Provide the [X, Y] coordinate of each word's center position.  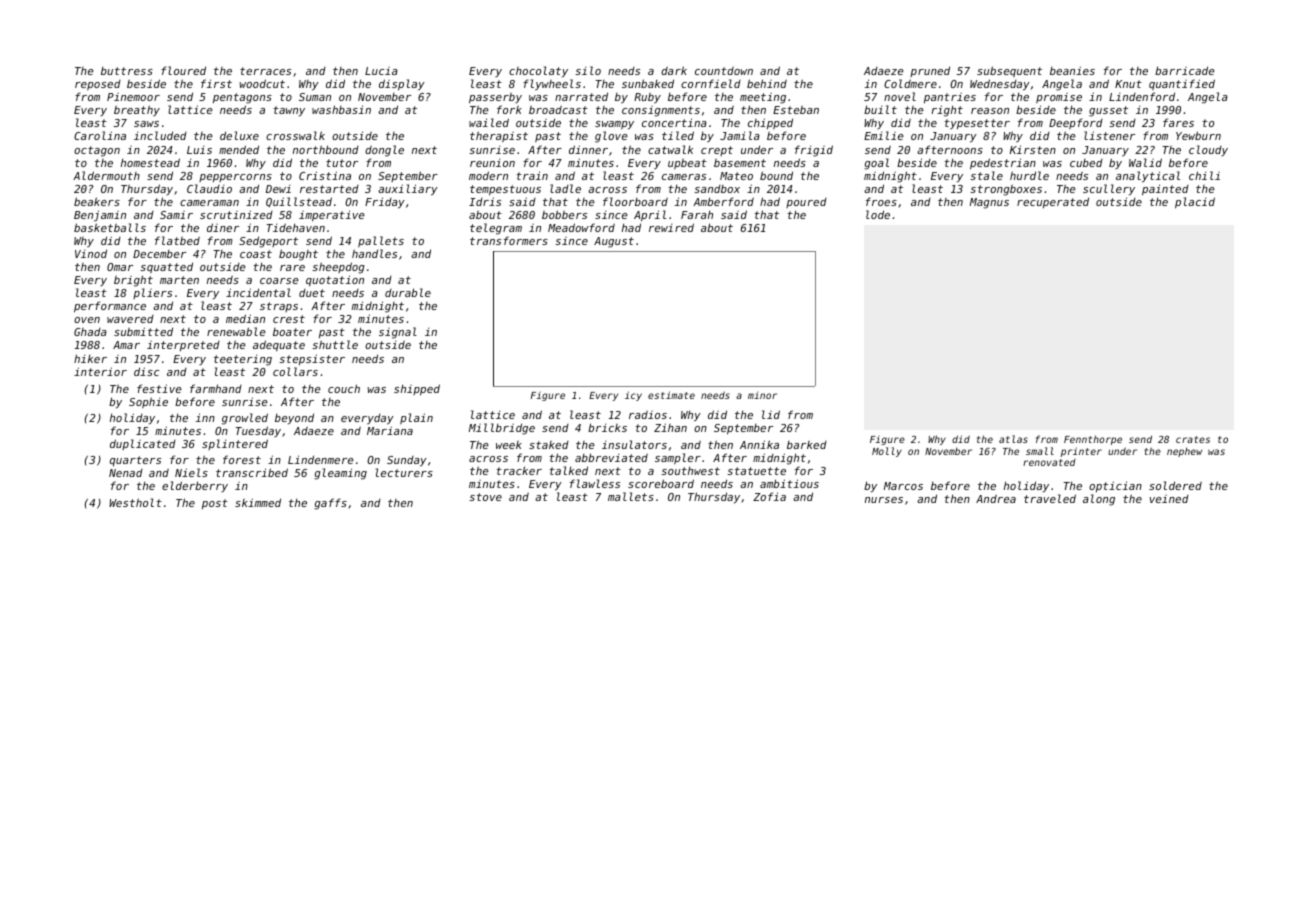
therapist [499, 136]
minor [762, 395]
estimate [671, 395]
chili [1204, 175]
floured [183, 70]
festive [159, 388]
